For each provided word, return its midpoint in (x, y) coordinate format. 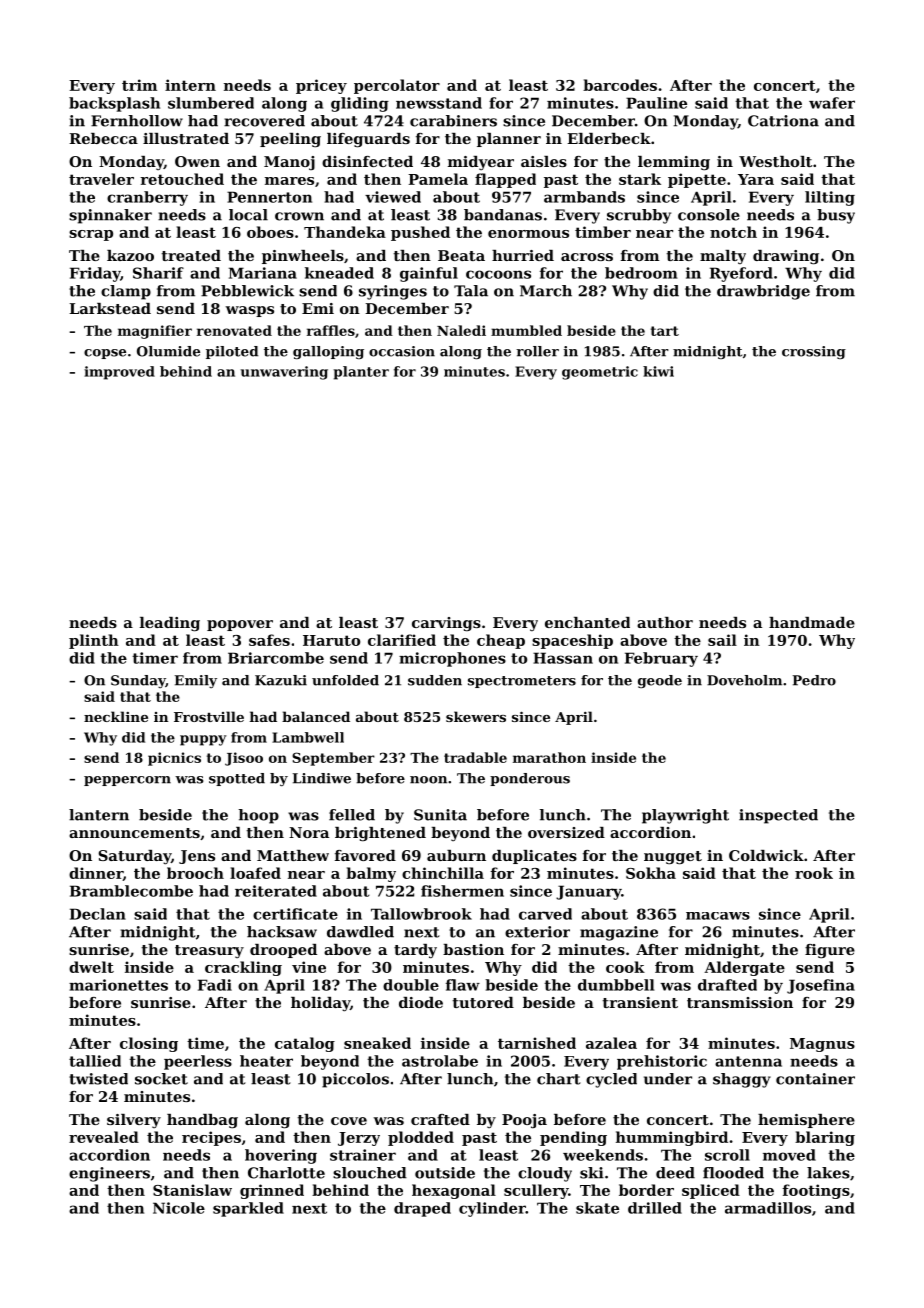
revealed (104, 1137)
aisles (544, 161)
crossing (814, 352)
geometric (600, 373)
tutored (483, 1002)
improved (119, 373)
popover (240, 625)
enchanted (587, 622)
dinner (96, 874)
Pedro (814, 680)
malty (723, 257)
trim (139, 85)
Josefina (821, 986)
